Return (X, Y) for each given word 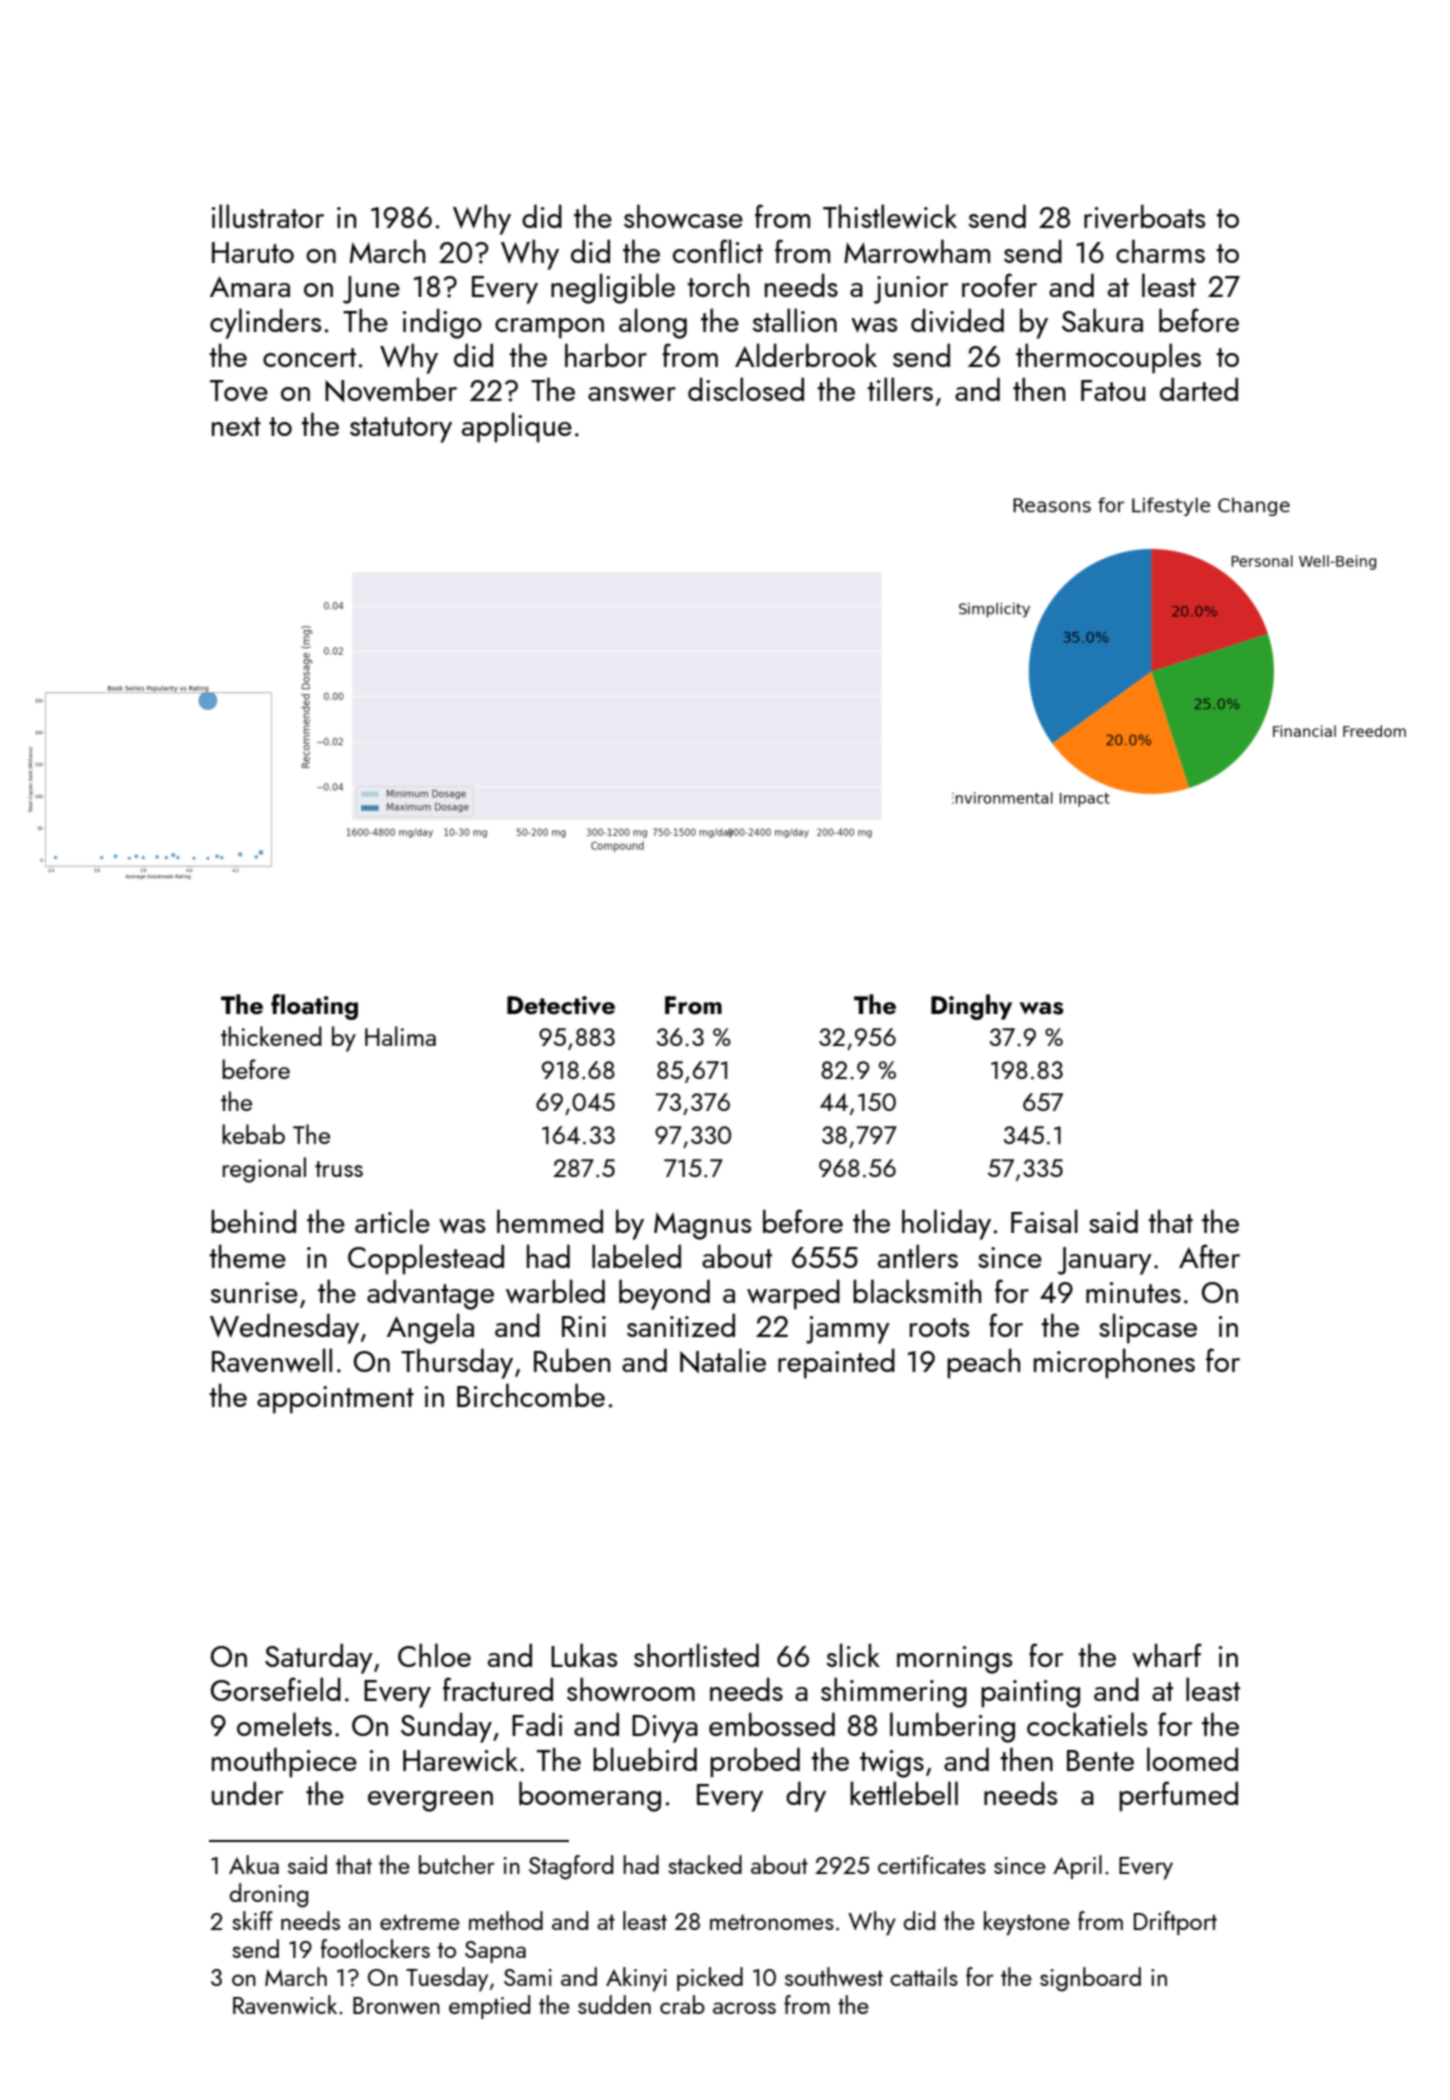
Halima (400, 1036)
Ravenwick (285, 2004)
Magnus (702, 1226)
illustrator (268, 216)
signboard (1090, 1979)
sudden (614, 2004)
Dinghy (971, 1007)
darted (1199, 389)
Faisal (1044, 1221)
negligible (613, 288)
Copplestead (426, 1259)
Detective (561, 1005)
